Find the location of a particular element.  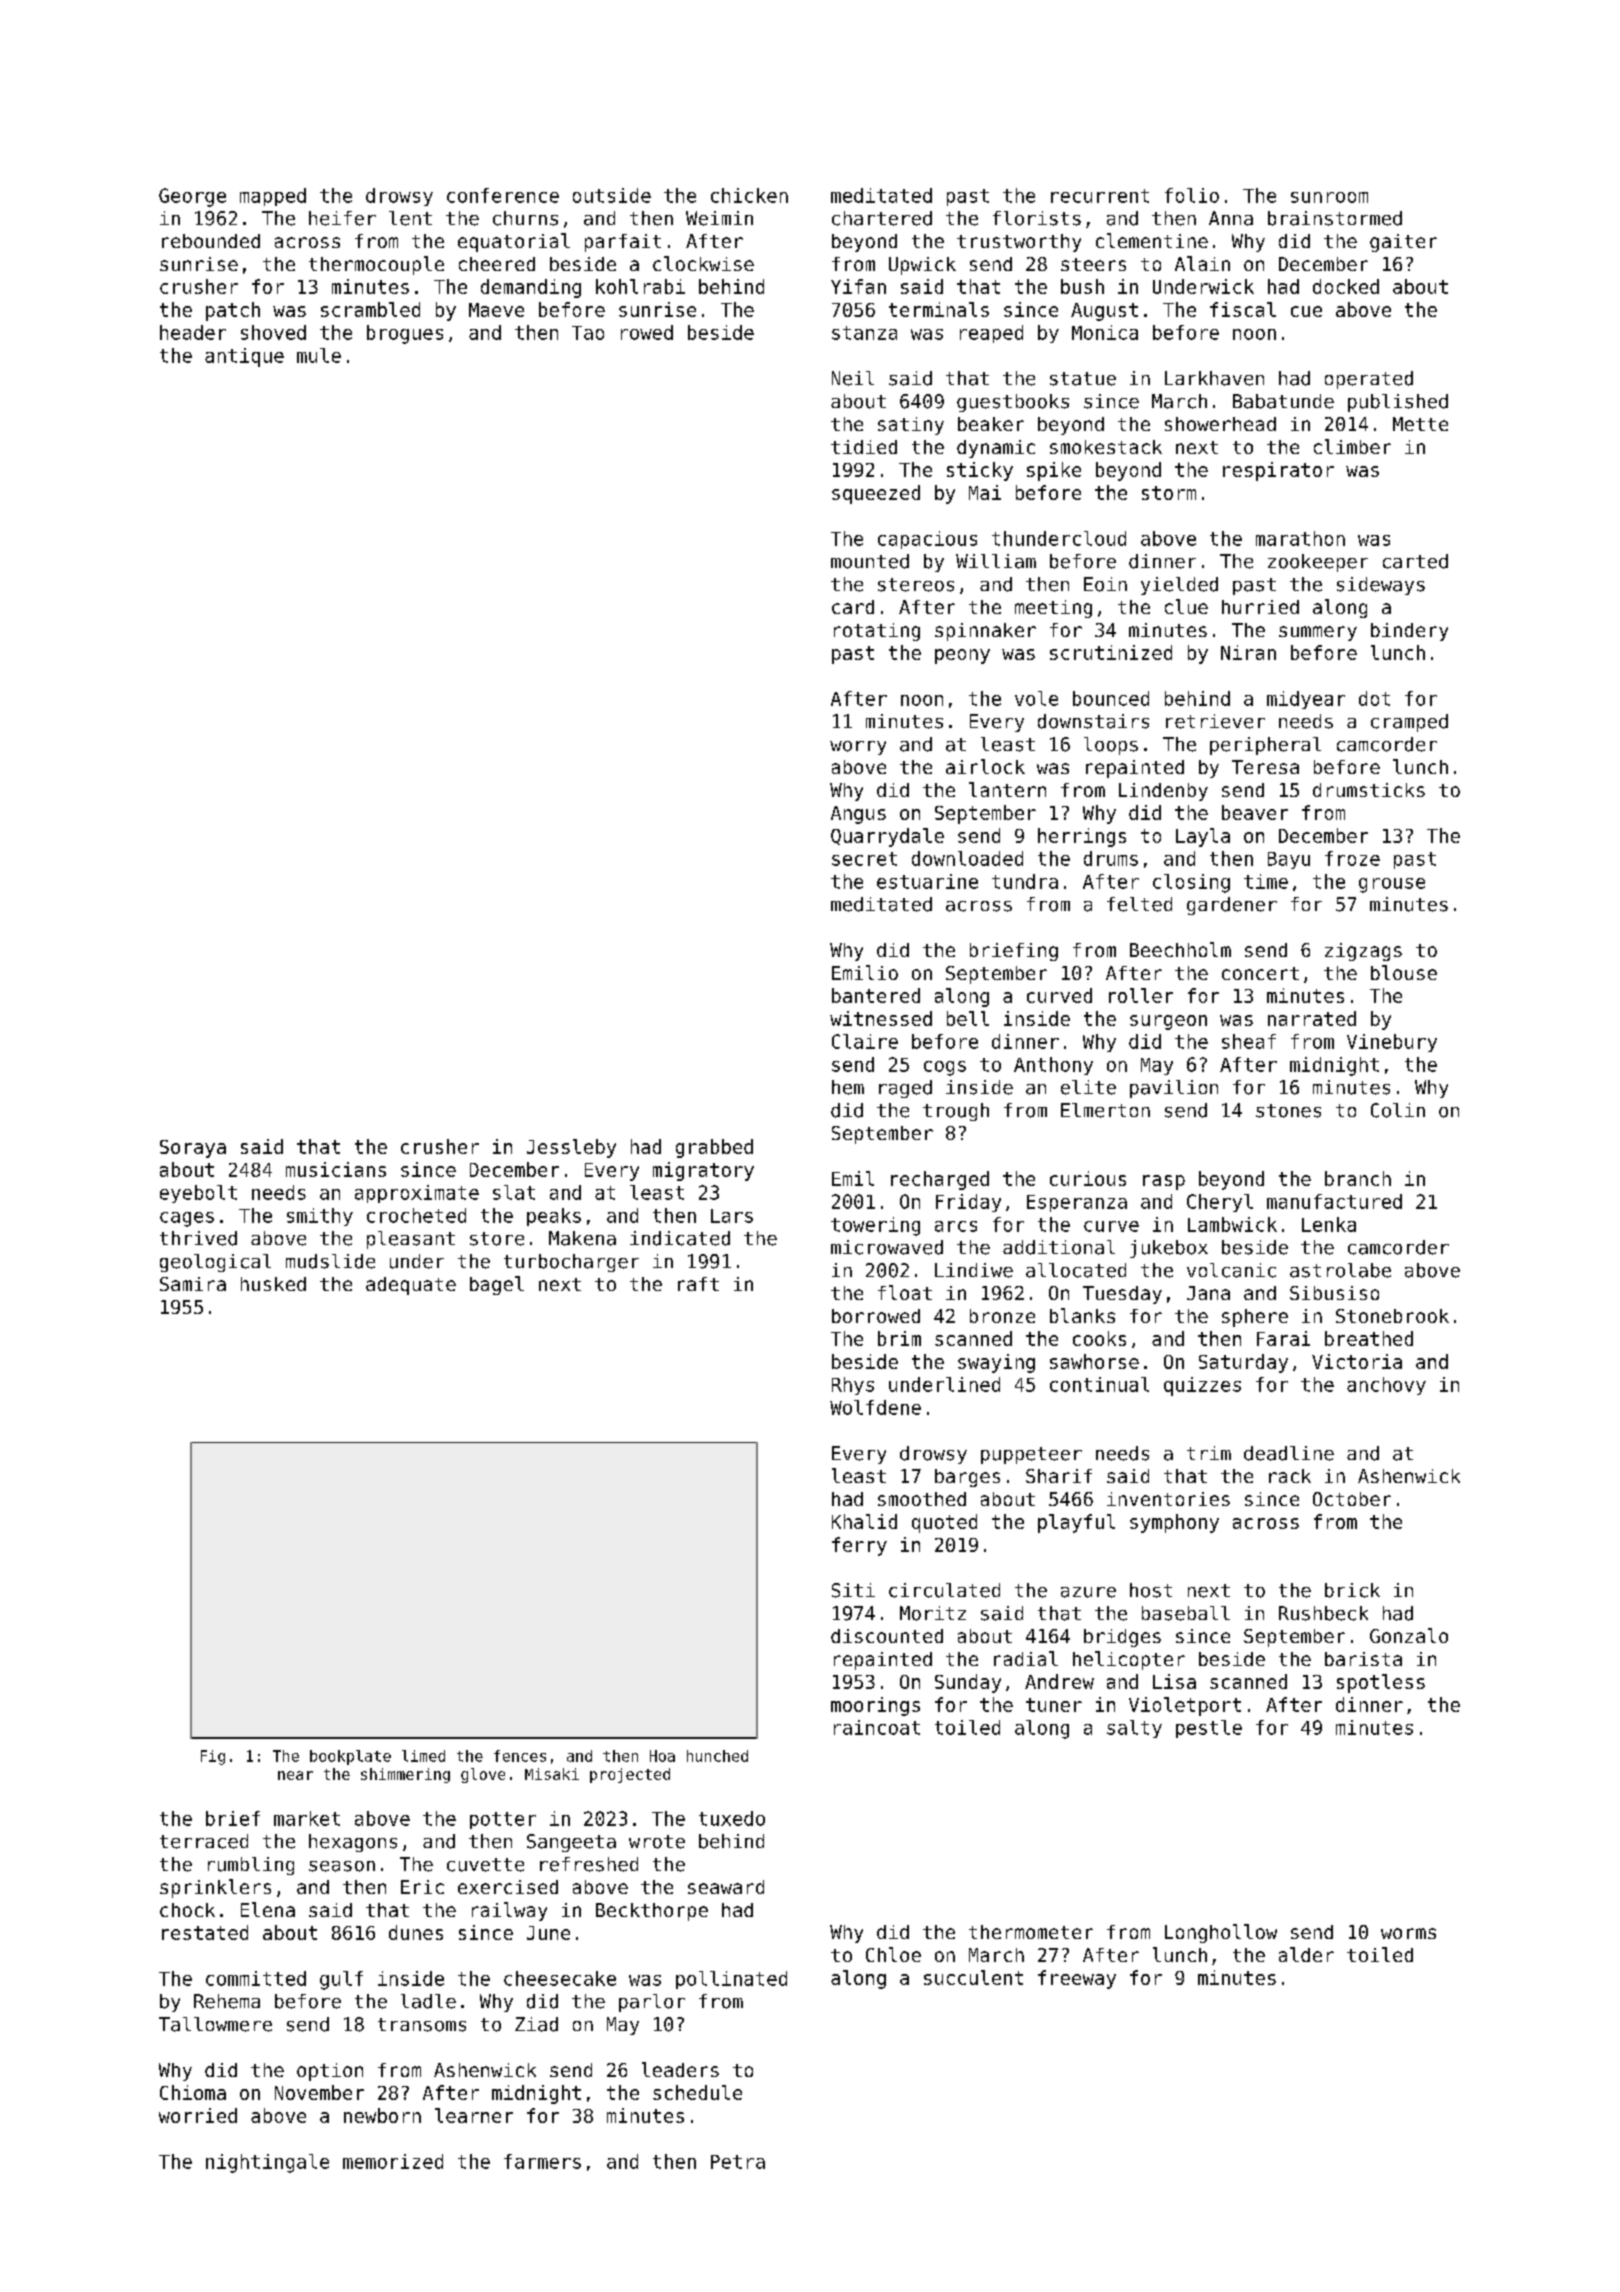

George is located at coordinates (192, 197).
